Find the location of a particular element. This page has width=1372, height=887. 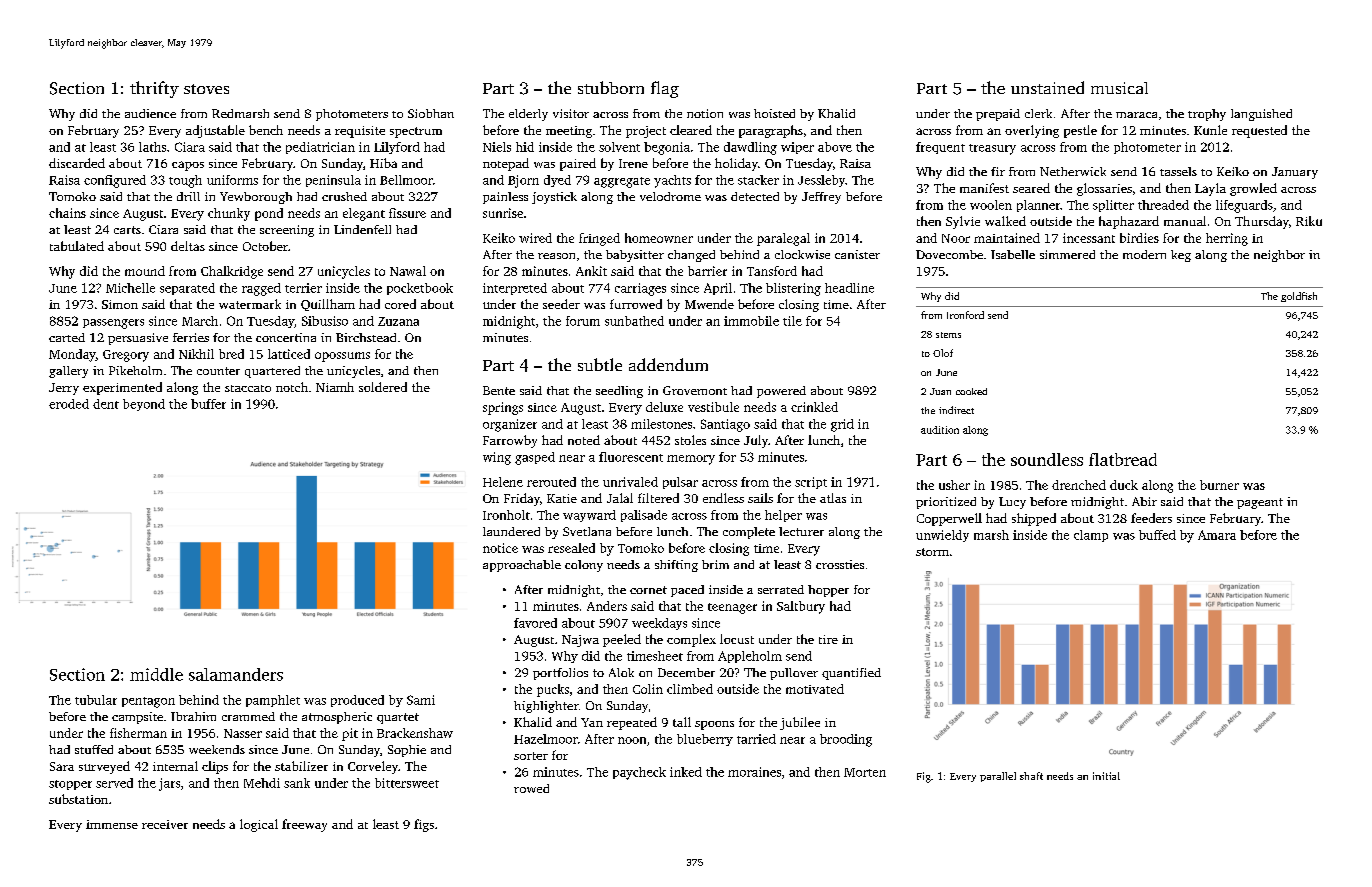

goldfish is located at coordinates (1299, 297).
